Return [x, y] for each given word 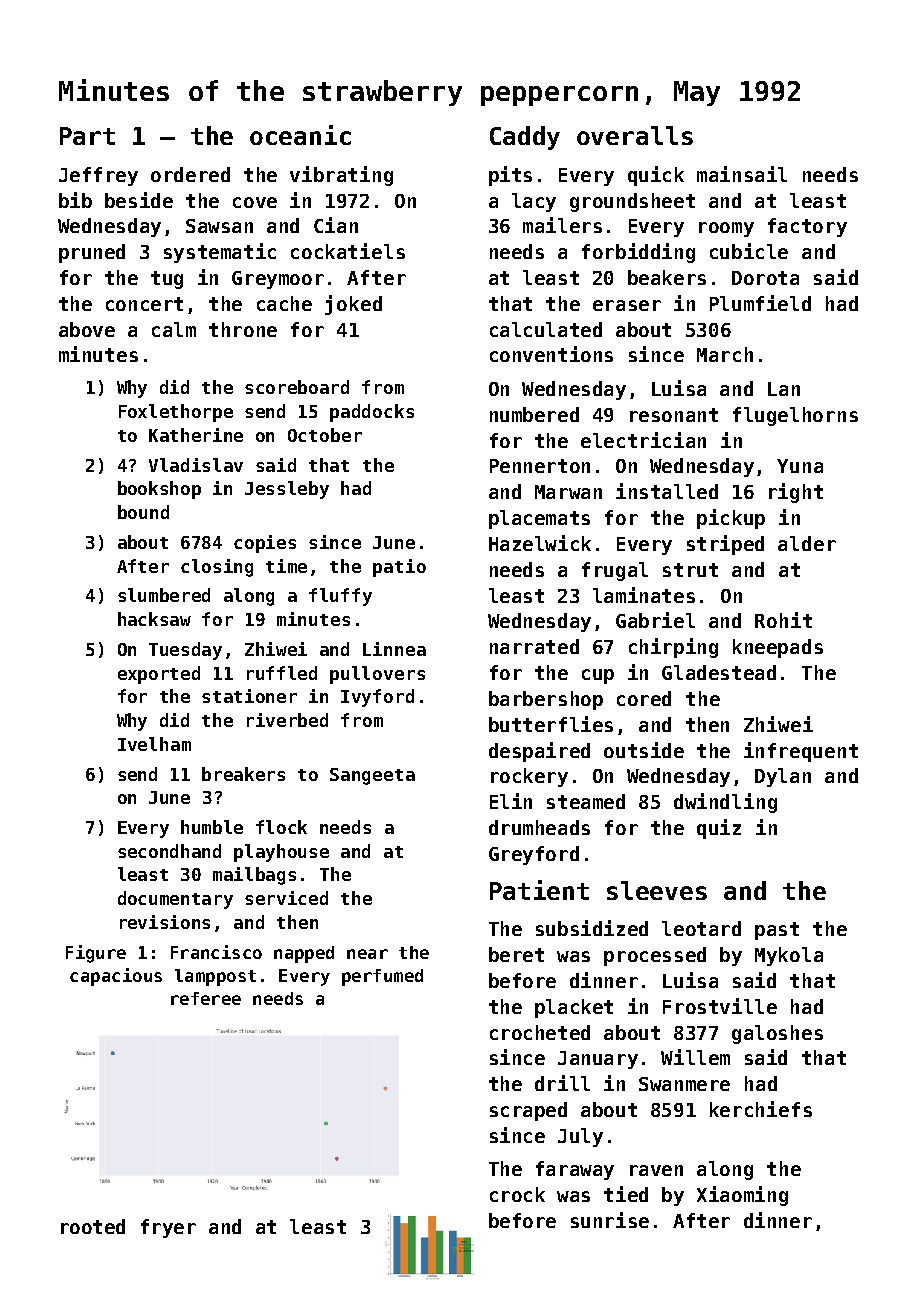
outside [644, 750]
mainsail [742, 174]
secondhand [169, 851]
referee [206, 998]
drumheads [539, 827]
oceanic [300, 135]
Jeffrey [98, 176]
